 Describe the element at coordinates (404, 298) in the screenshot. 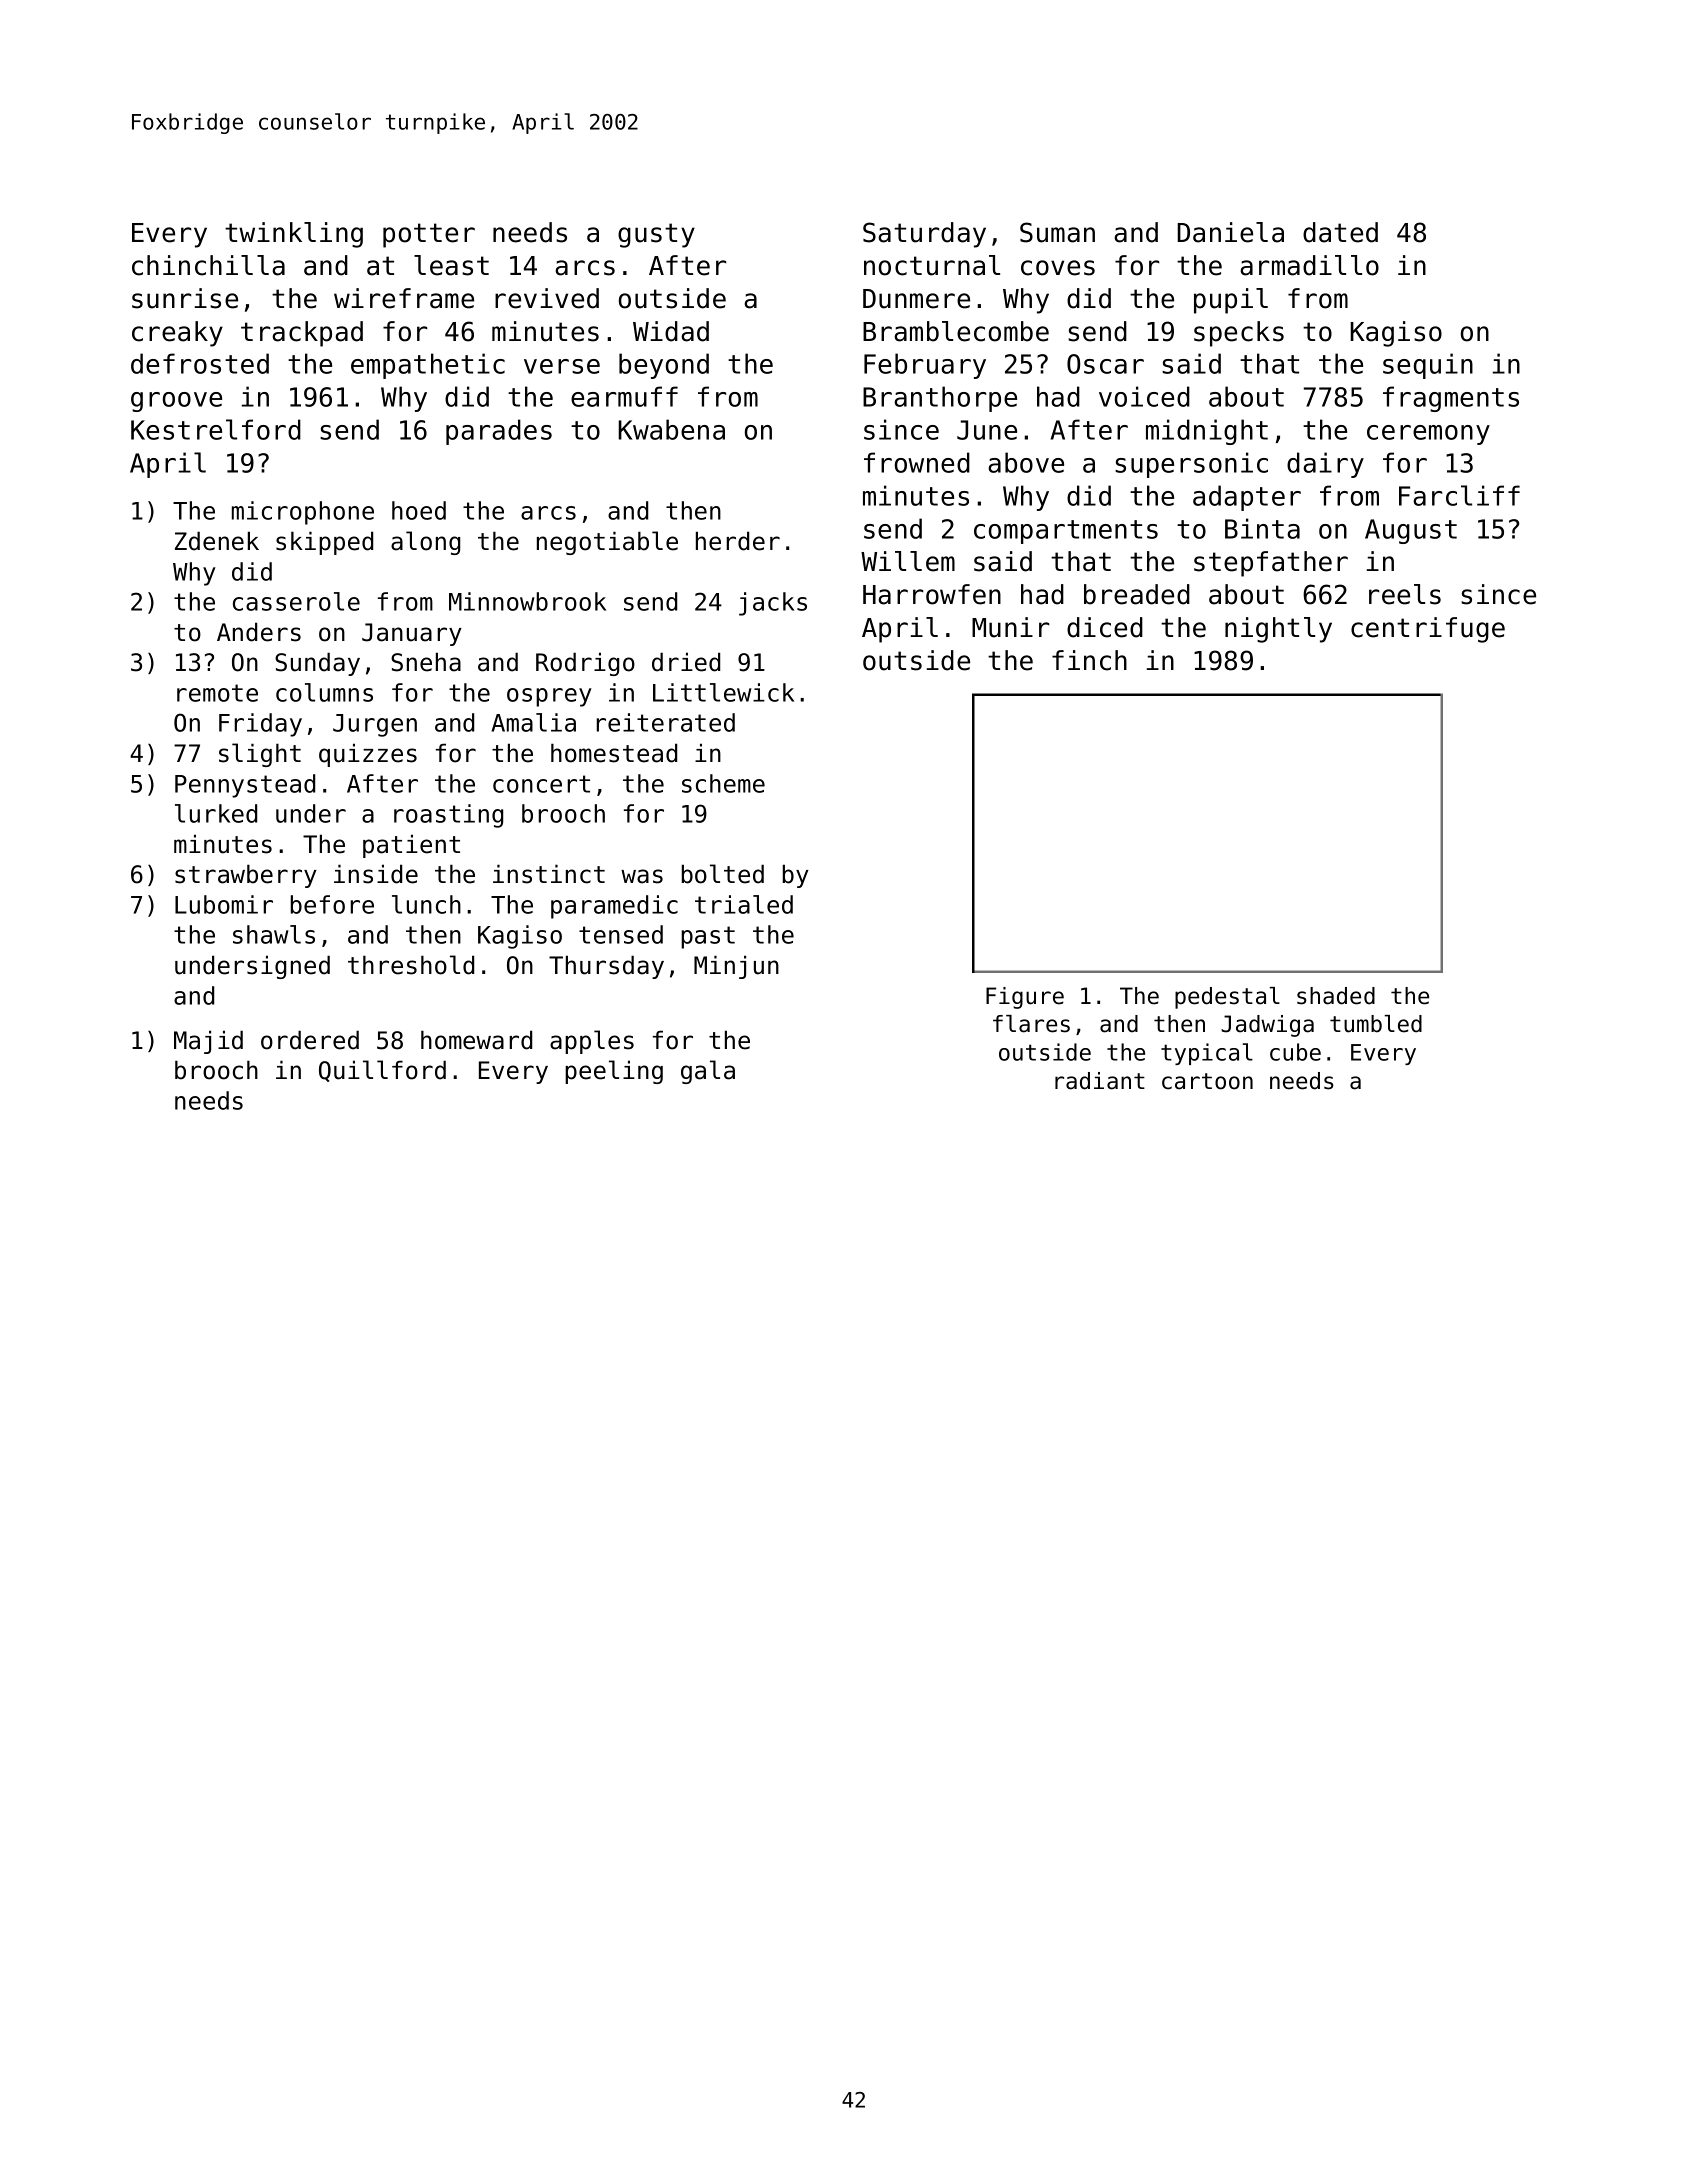

I see `wireframe` at that location.
